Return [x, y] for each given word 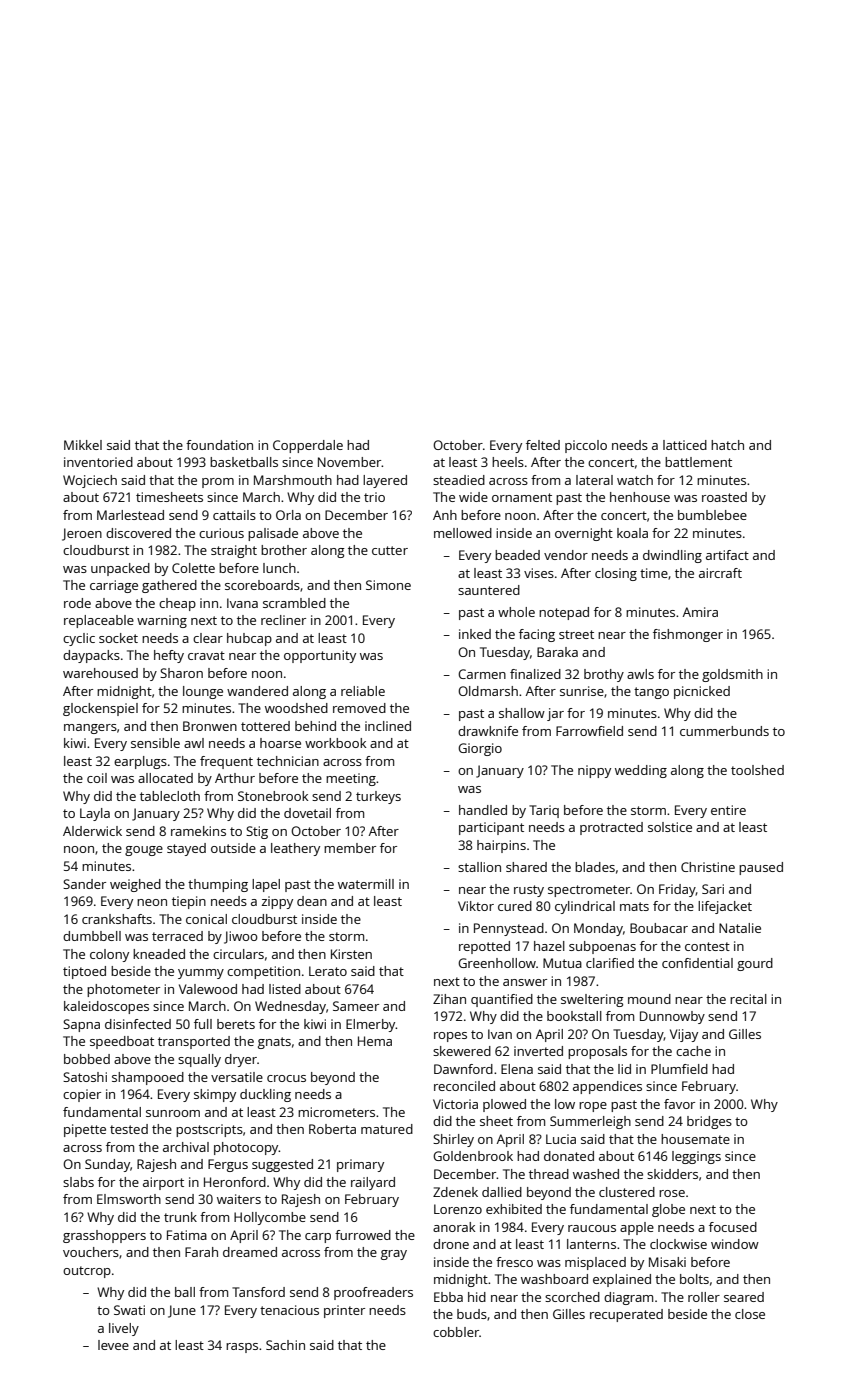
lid [624, 1069]
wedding [641, 771]
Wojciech [90, 481]
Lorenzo [458, 1209]
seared [744, 1297]
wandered [257, 691]
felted [543, 445]
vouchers [91, 1252]
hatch [727, 445]
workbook [335, 743]
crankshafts [117, 919]
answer [525, 982]
